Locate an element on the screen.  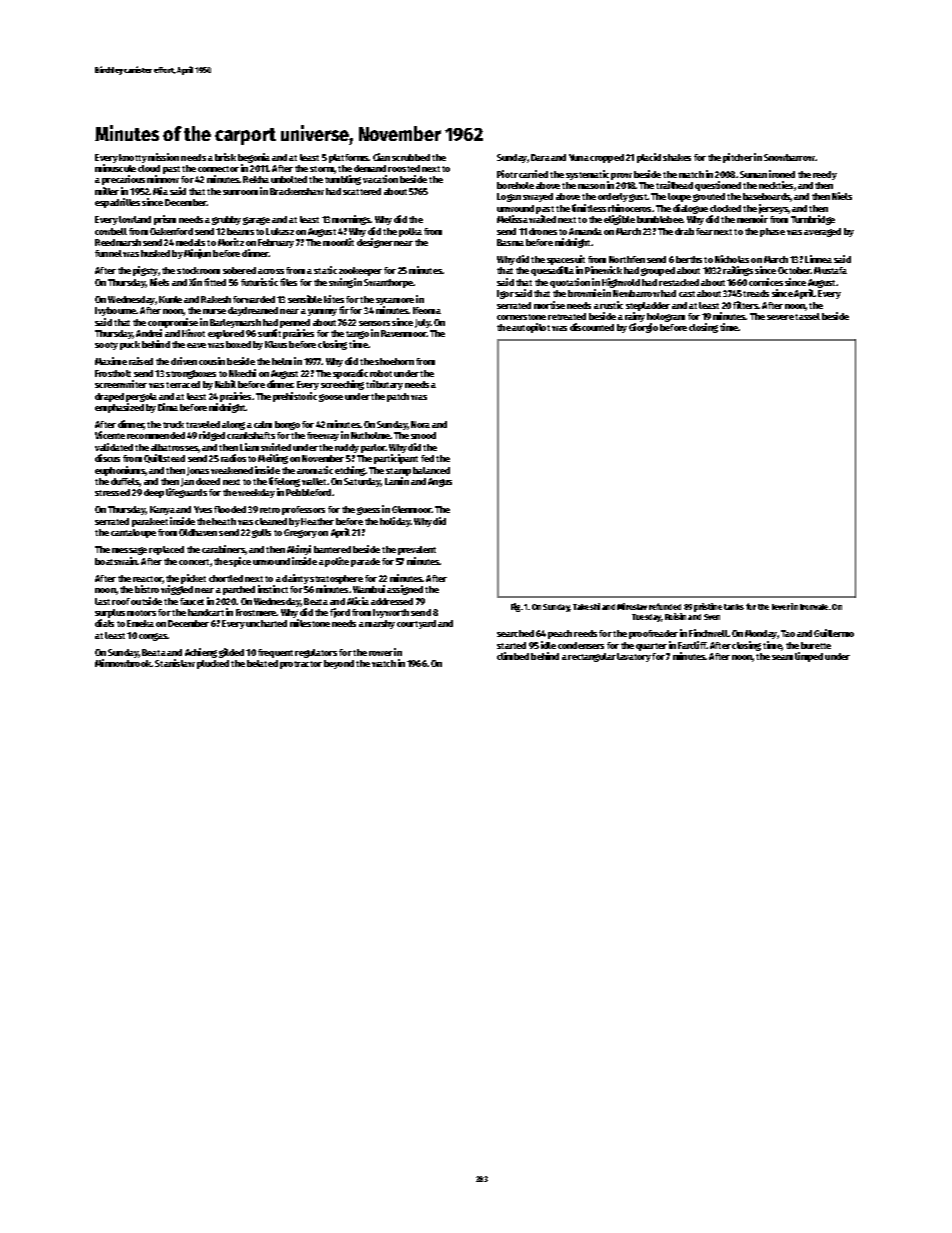
dials is located at coordinates (104, 623).
